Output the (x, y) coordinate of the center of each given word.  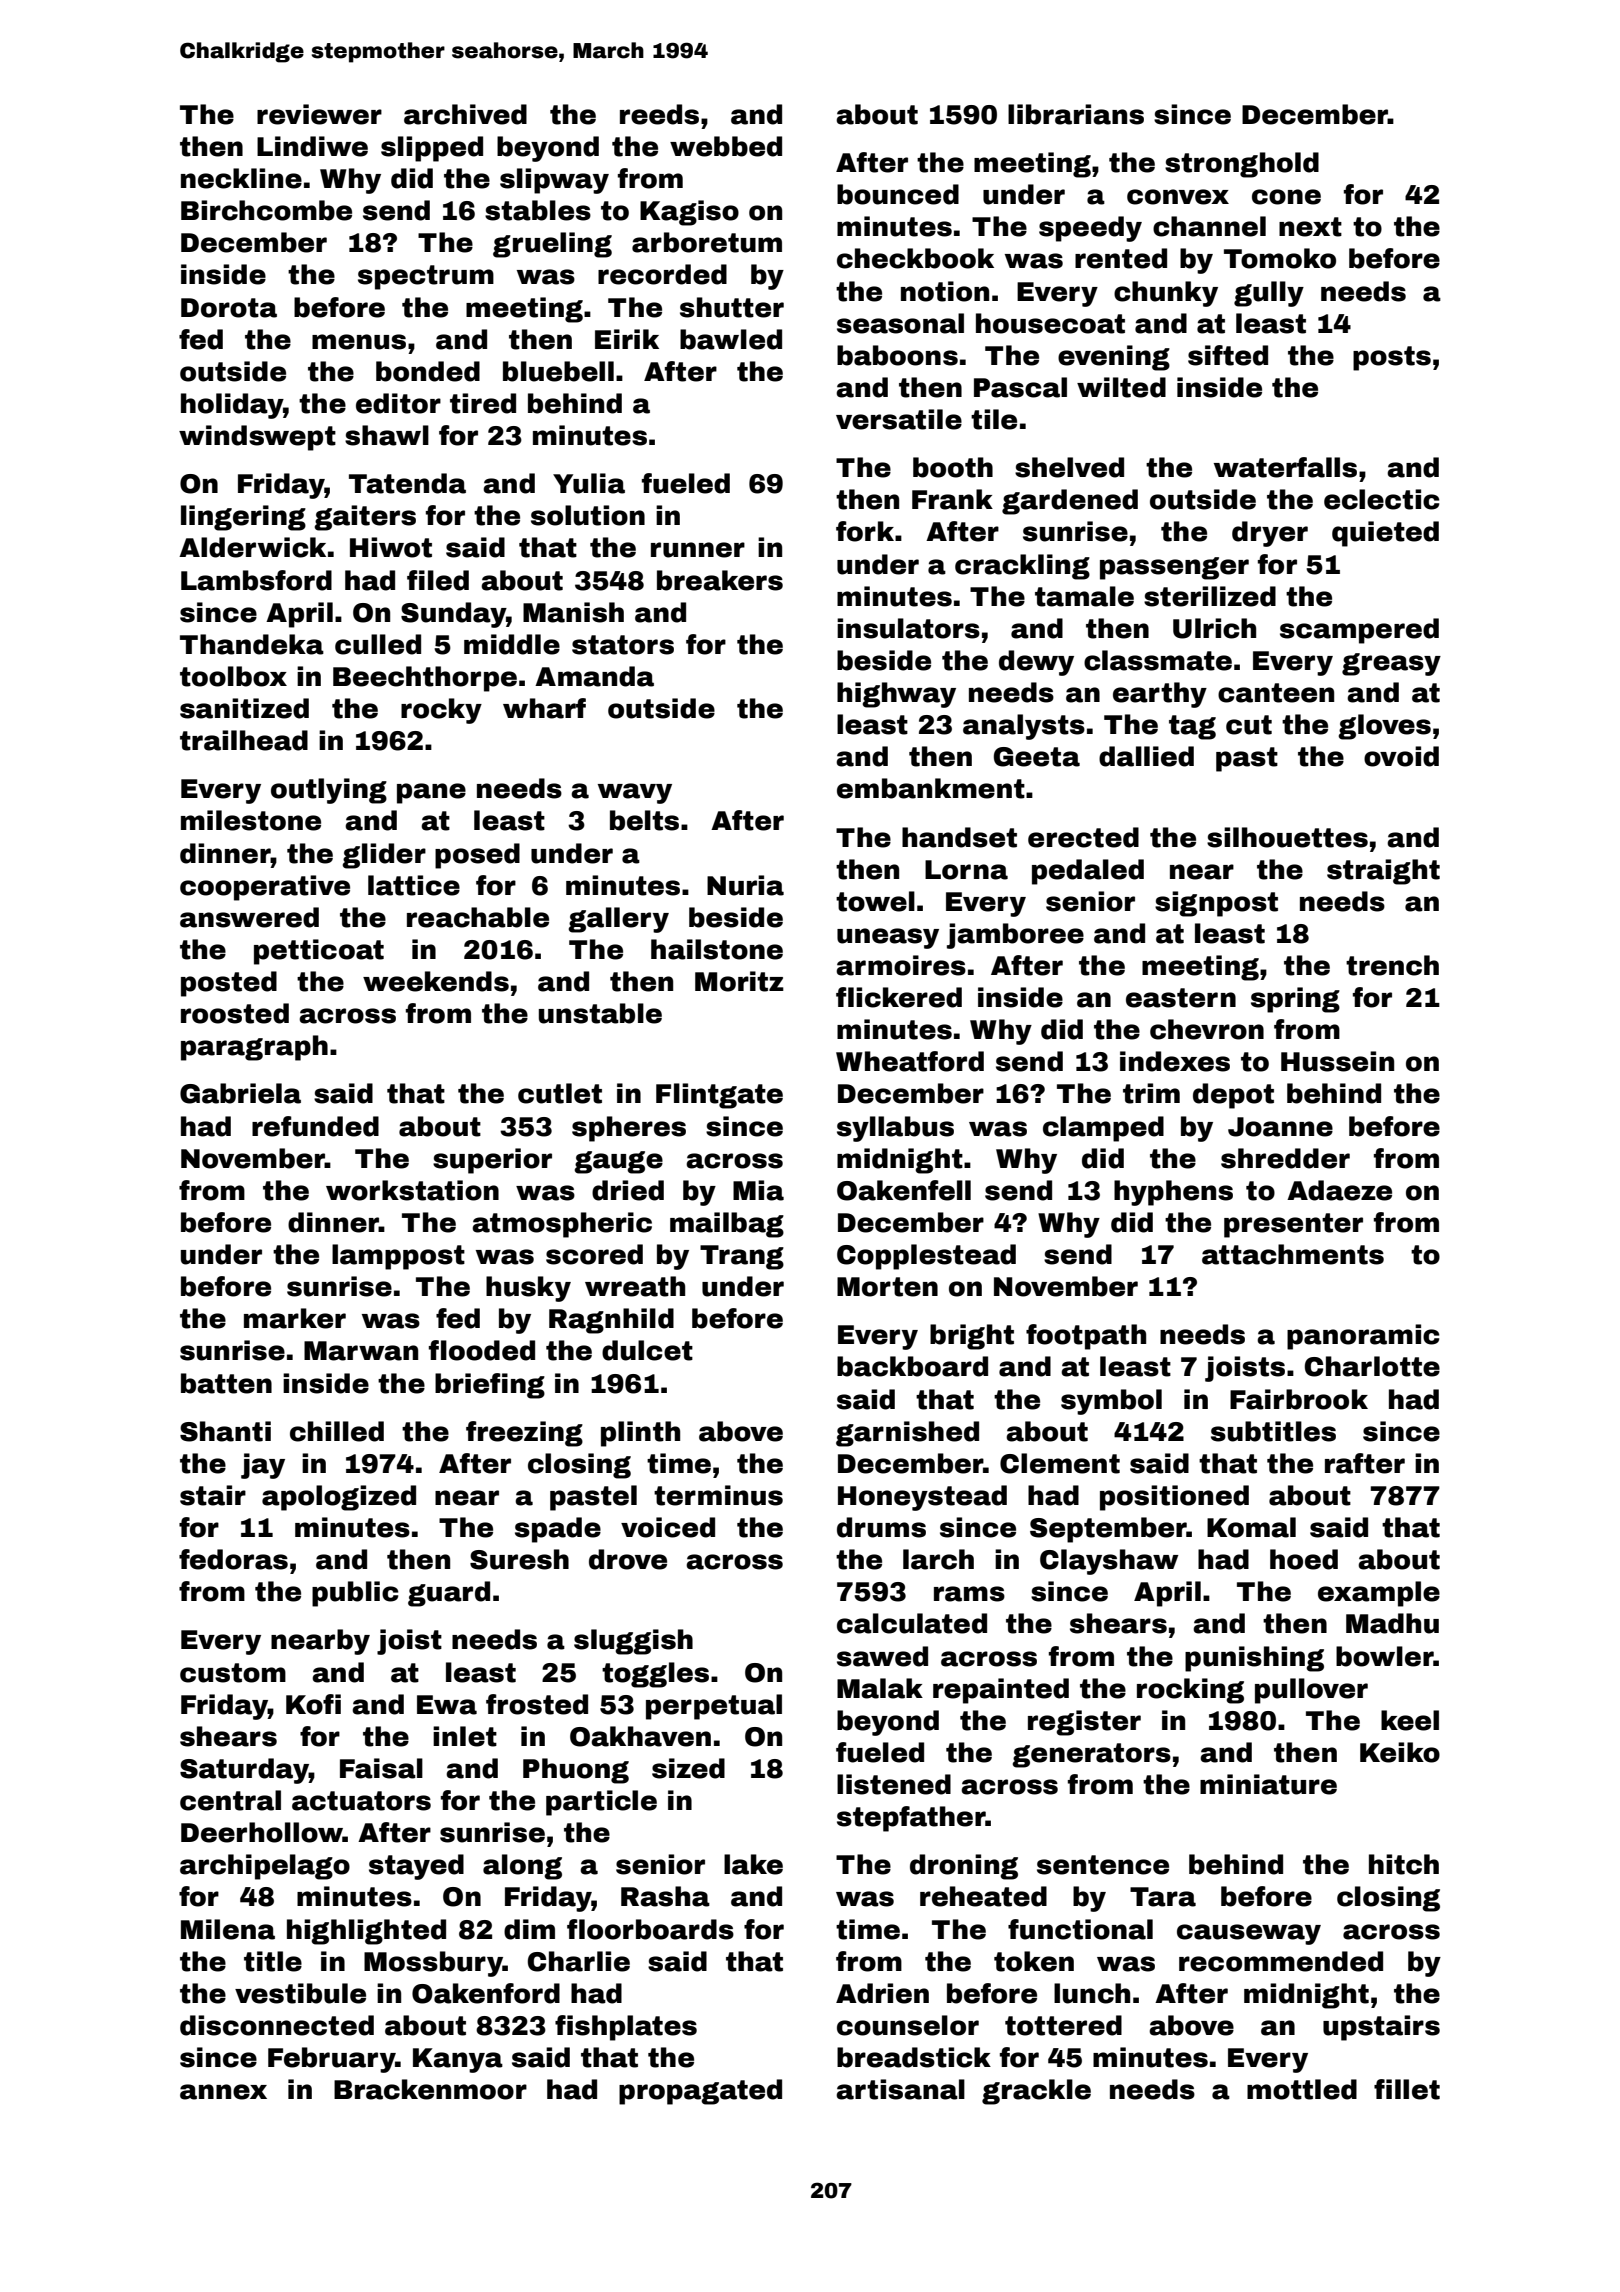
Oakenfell (904, 1190)
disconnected (277, 2025)
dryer (1270, 534)
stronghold (1242, 165)
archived (465, 114)
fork (865, 531)
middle (512, 644)
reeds (659, 114)
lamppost (398, 1257)
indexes (1175, 1061)
